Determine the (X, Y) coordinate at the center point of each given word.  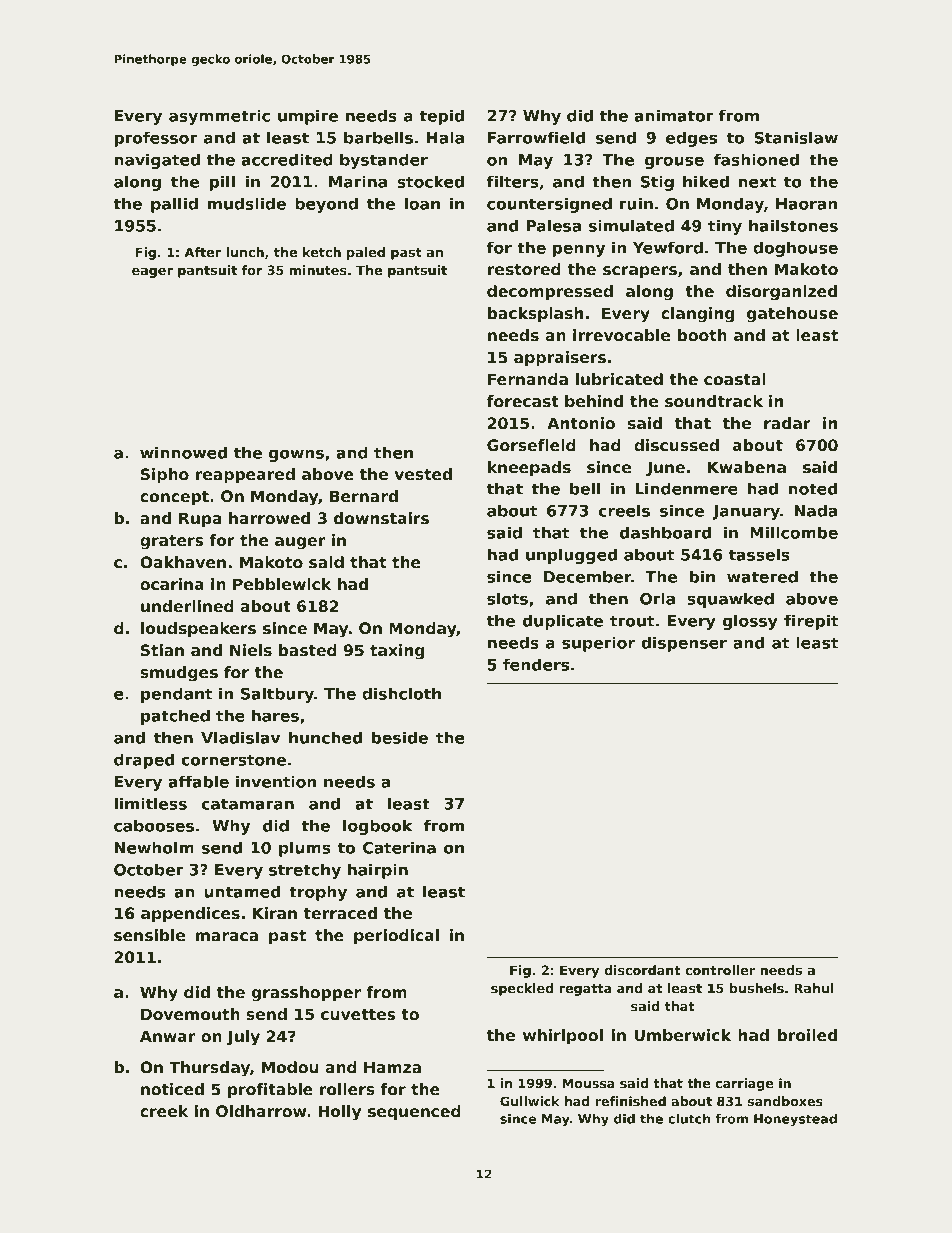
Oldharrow (261, 1111)
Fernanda (528, 379)
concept (174, 498)
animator (674, 115)
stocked (431, 181)
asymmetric (219, 117)
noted (813, 488)
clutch (689, 1119)
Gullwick (530, 1101)
